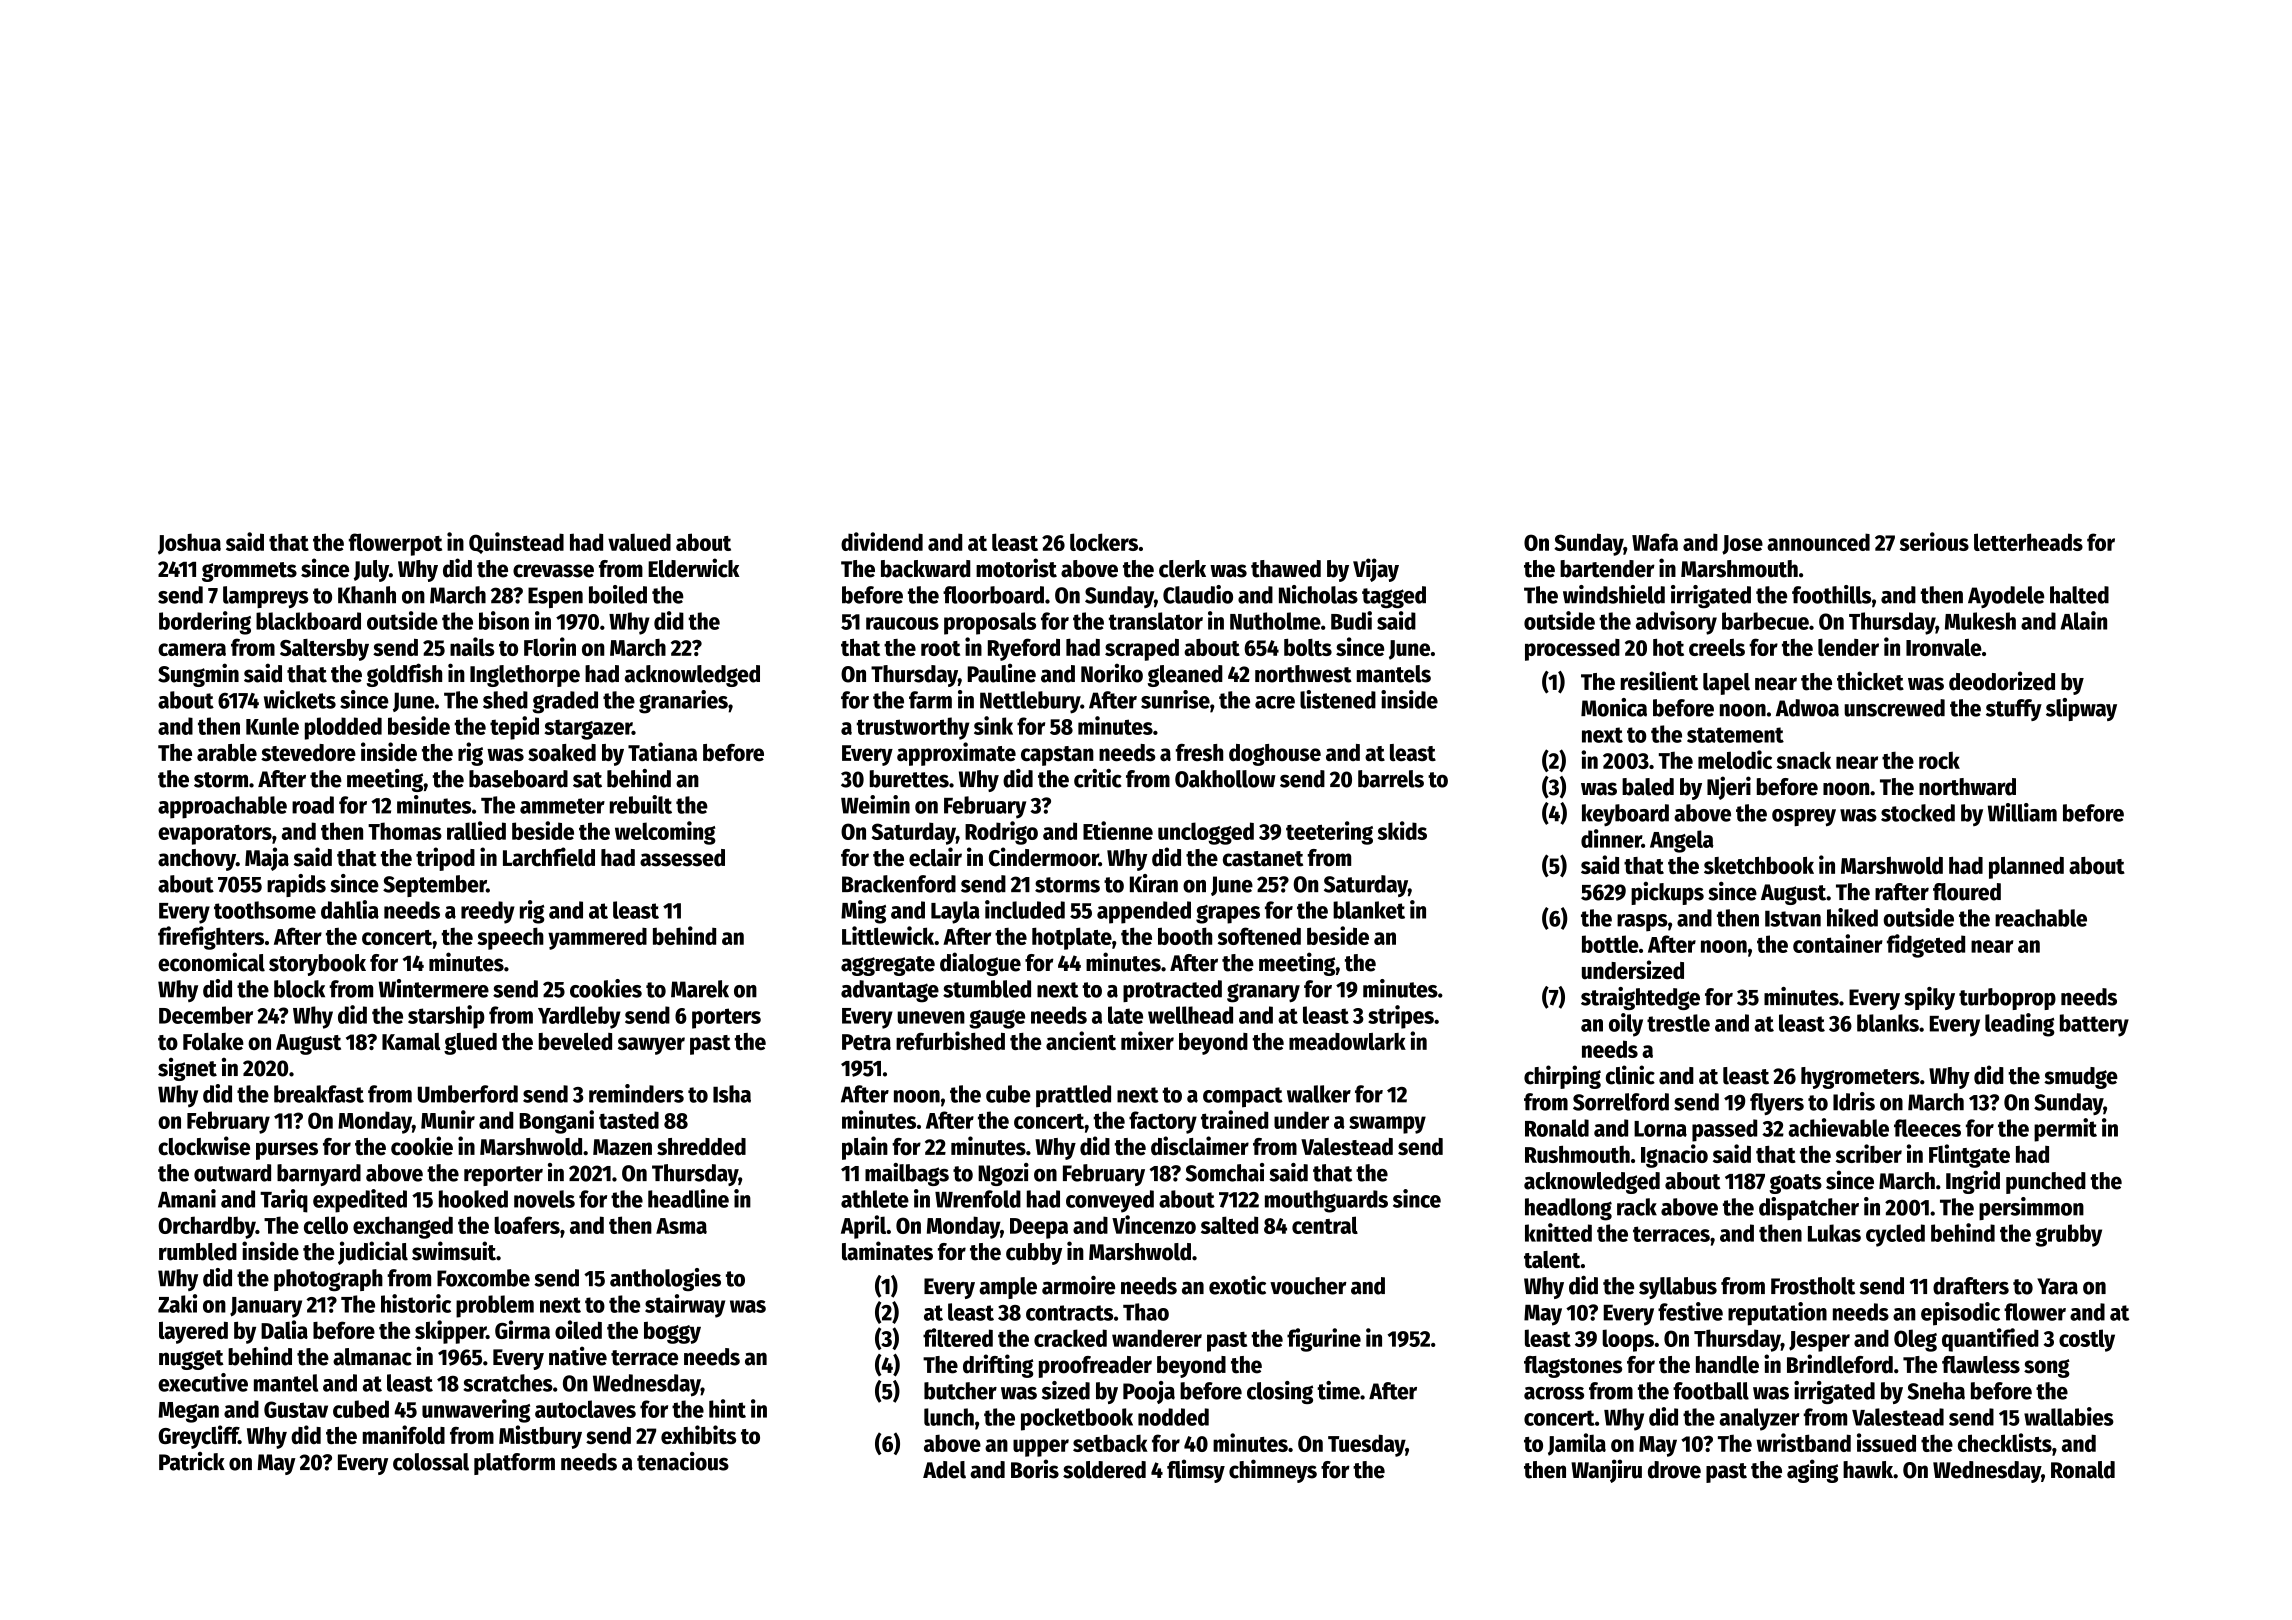  What do you see at coordinates (1614, 707) in the screenshot?
I see `Monica` at bounding box center [1614, 707].
